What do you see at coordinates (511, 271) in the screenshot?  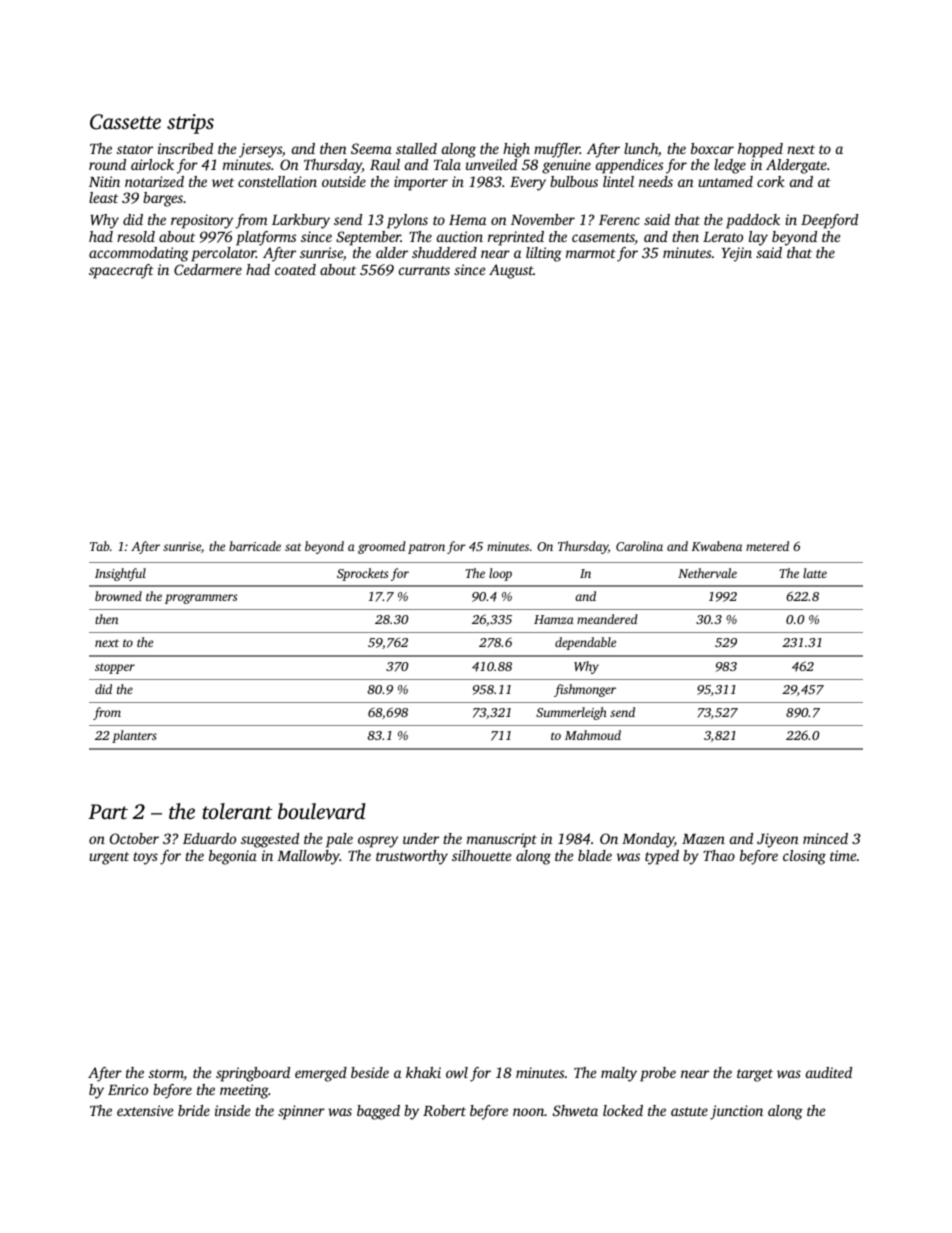 I see `August` at bounding box center [511, 271].
